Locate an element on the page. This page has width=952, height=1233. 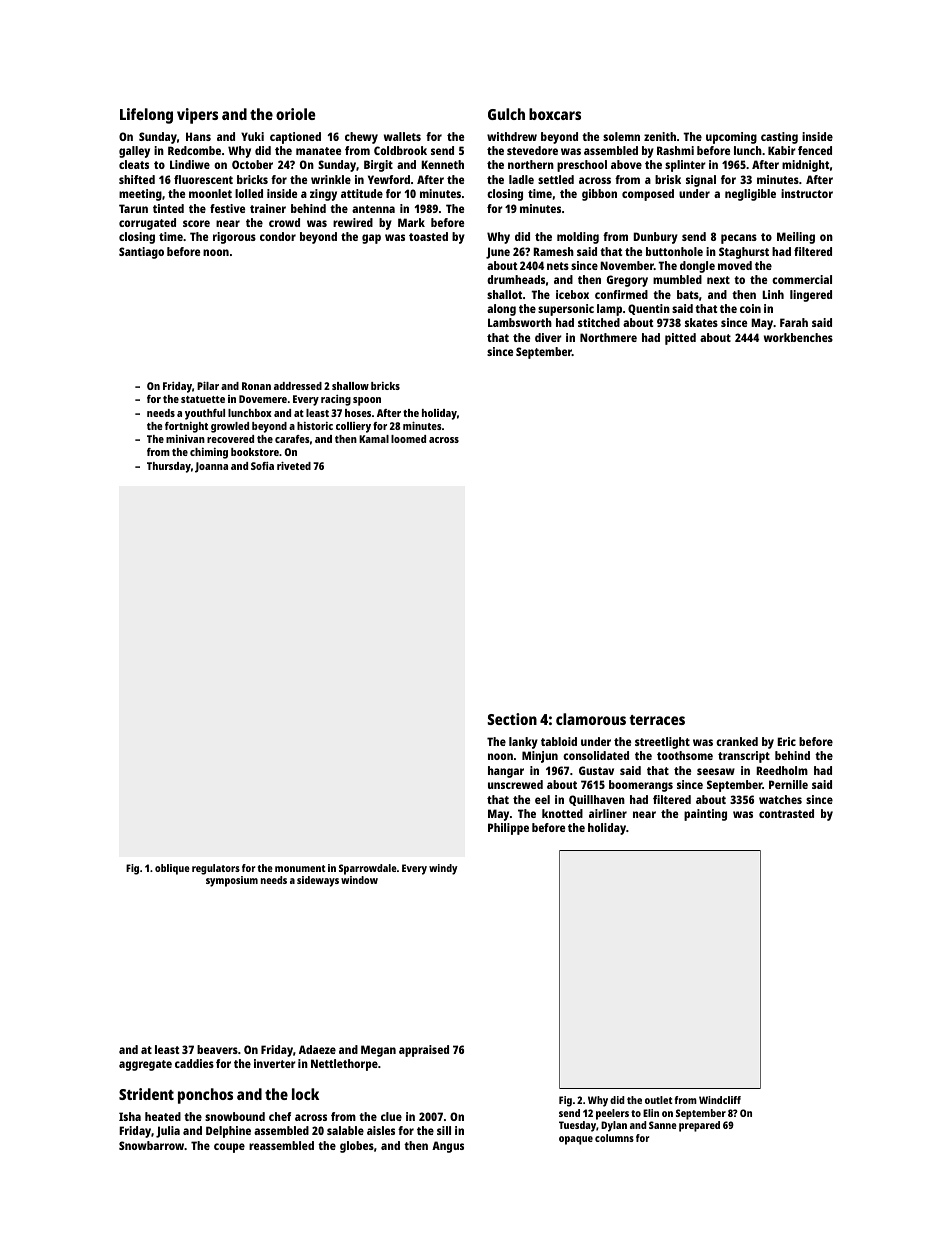
pitted is located at coordinates (680, 339).
